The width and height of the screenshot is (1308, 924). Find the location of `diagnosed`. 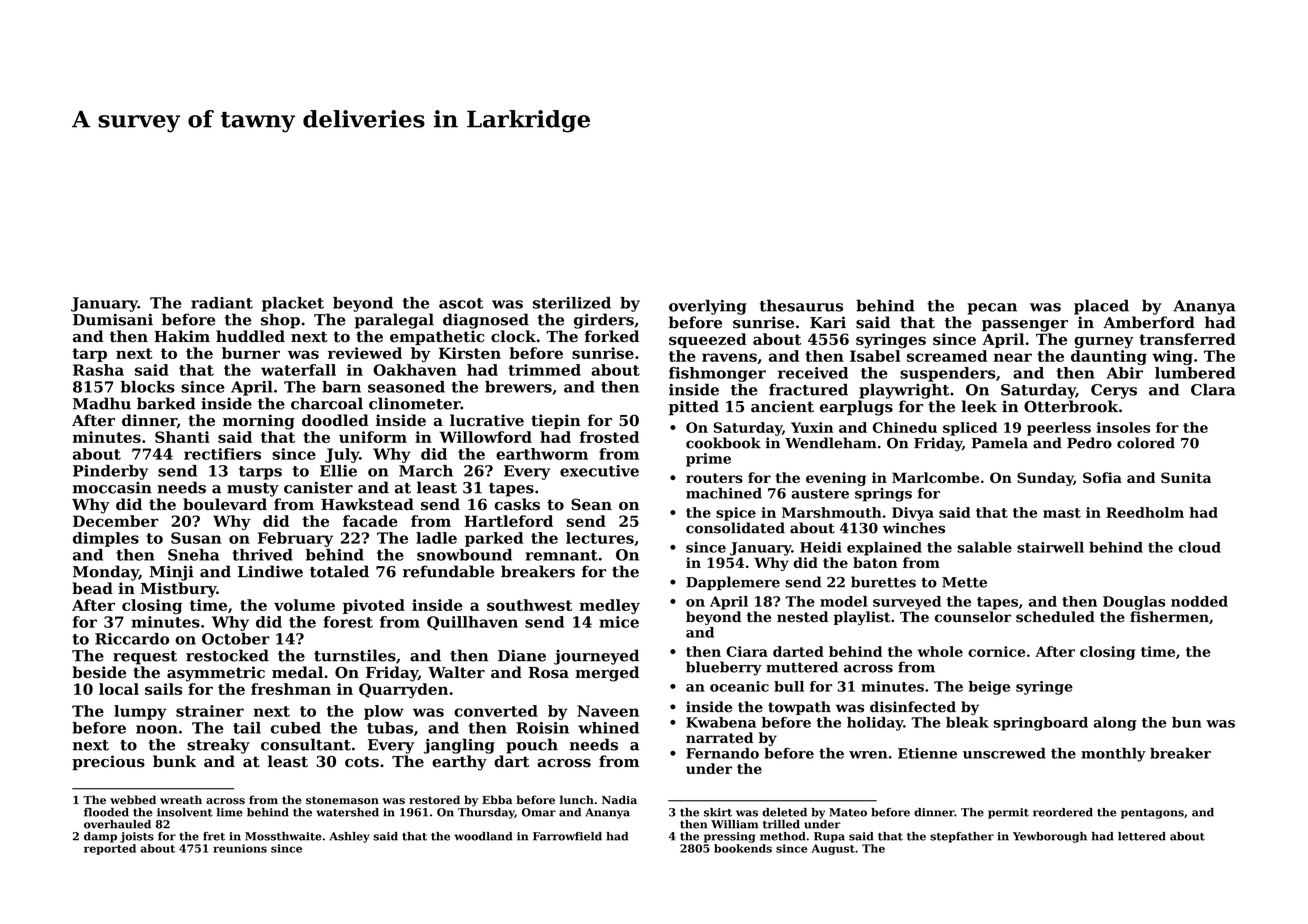

diagnosed is located at coordinates (486, 321).
